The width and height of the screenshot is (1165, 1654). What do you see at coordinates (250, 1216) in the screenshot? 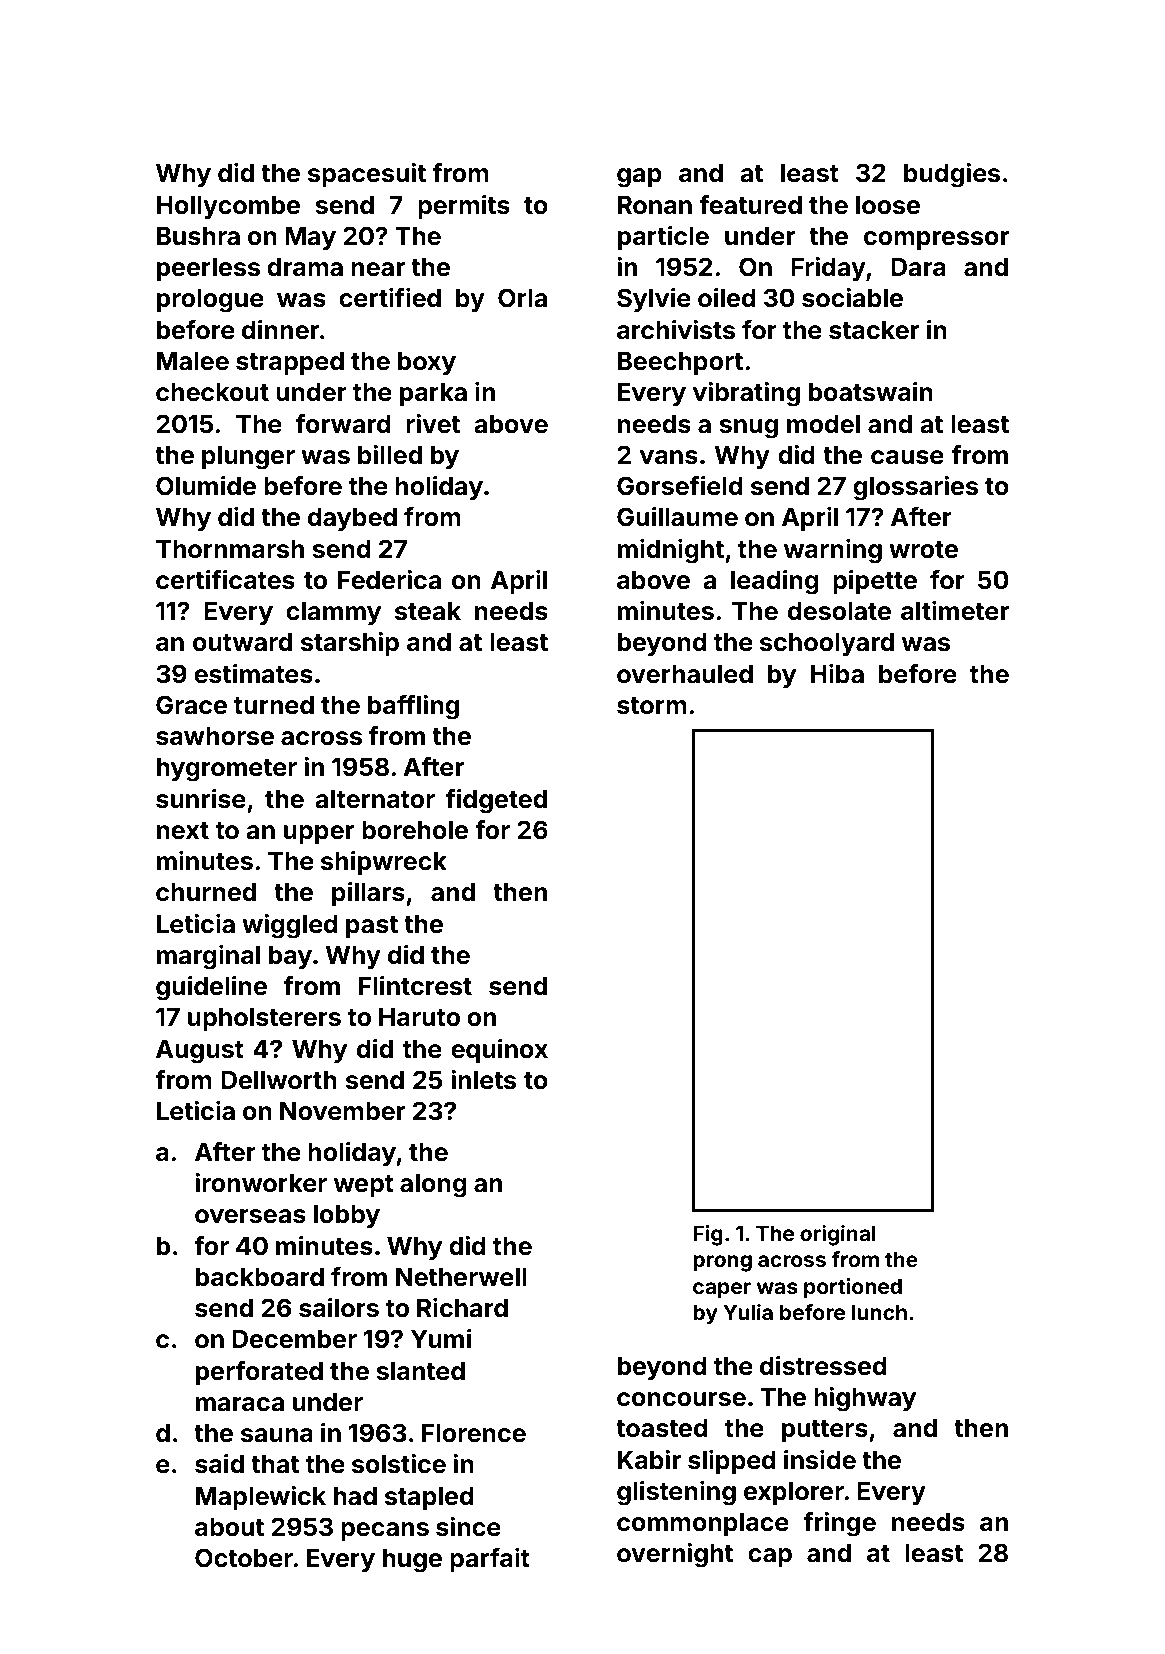
I see `overseas` at bounding box center [250, 1216].
